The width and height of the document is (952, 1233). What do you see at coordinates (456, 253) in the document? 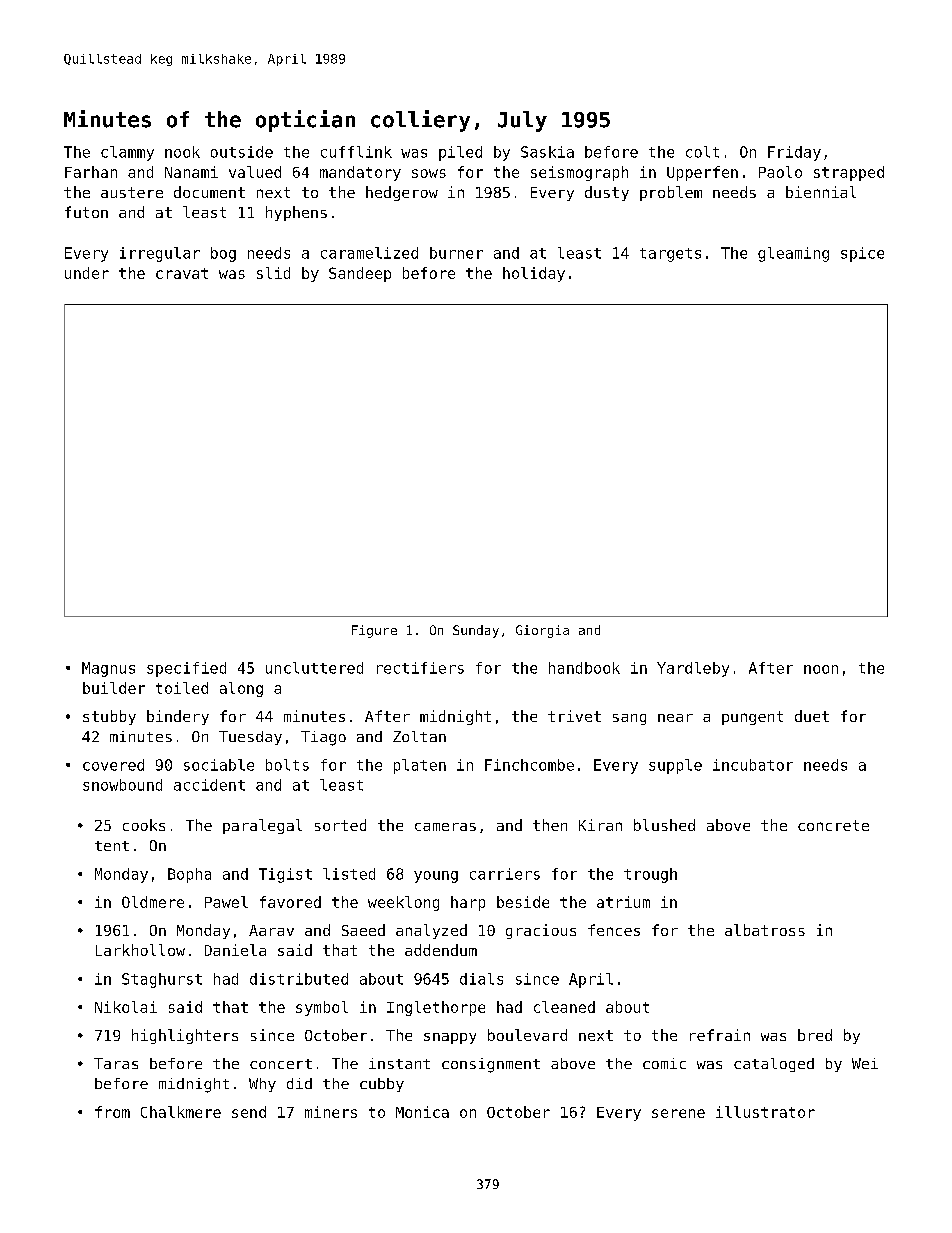
I see `burner` at bounding box center [456, 253].
